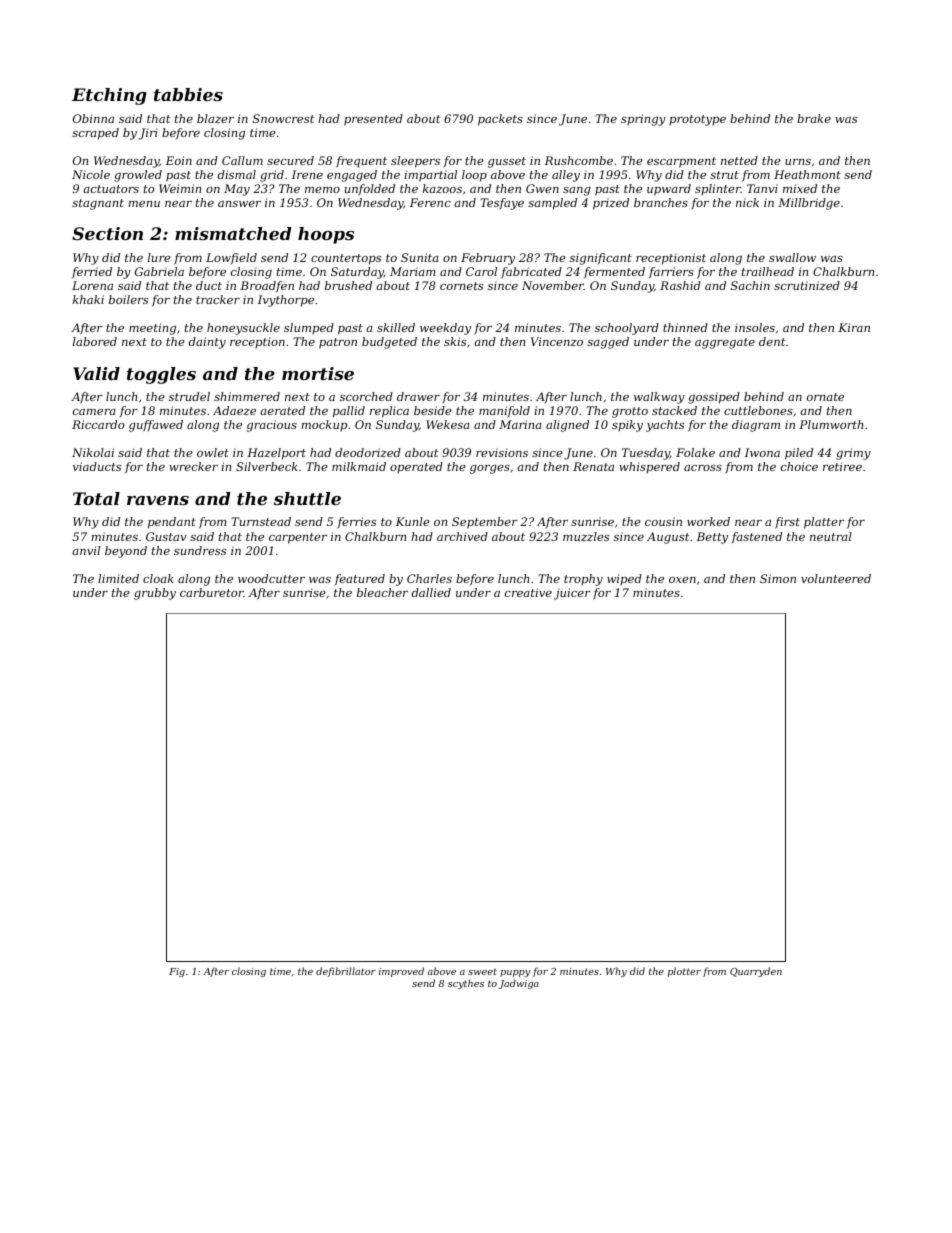  What do you see at coordinates (126, 552) in the screenshot?
I see `beyond` at bounding box center [126, 552].
